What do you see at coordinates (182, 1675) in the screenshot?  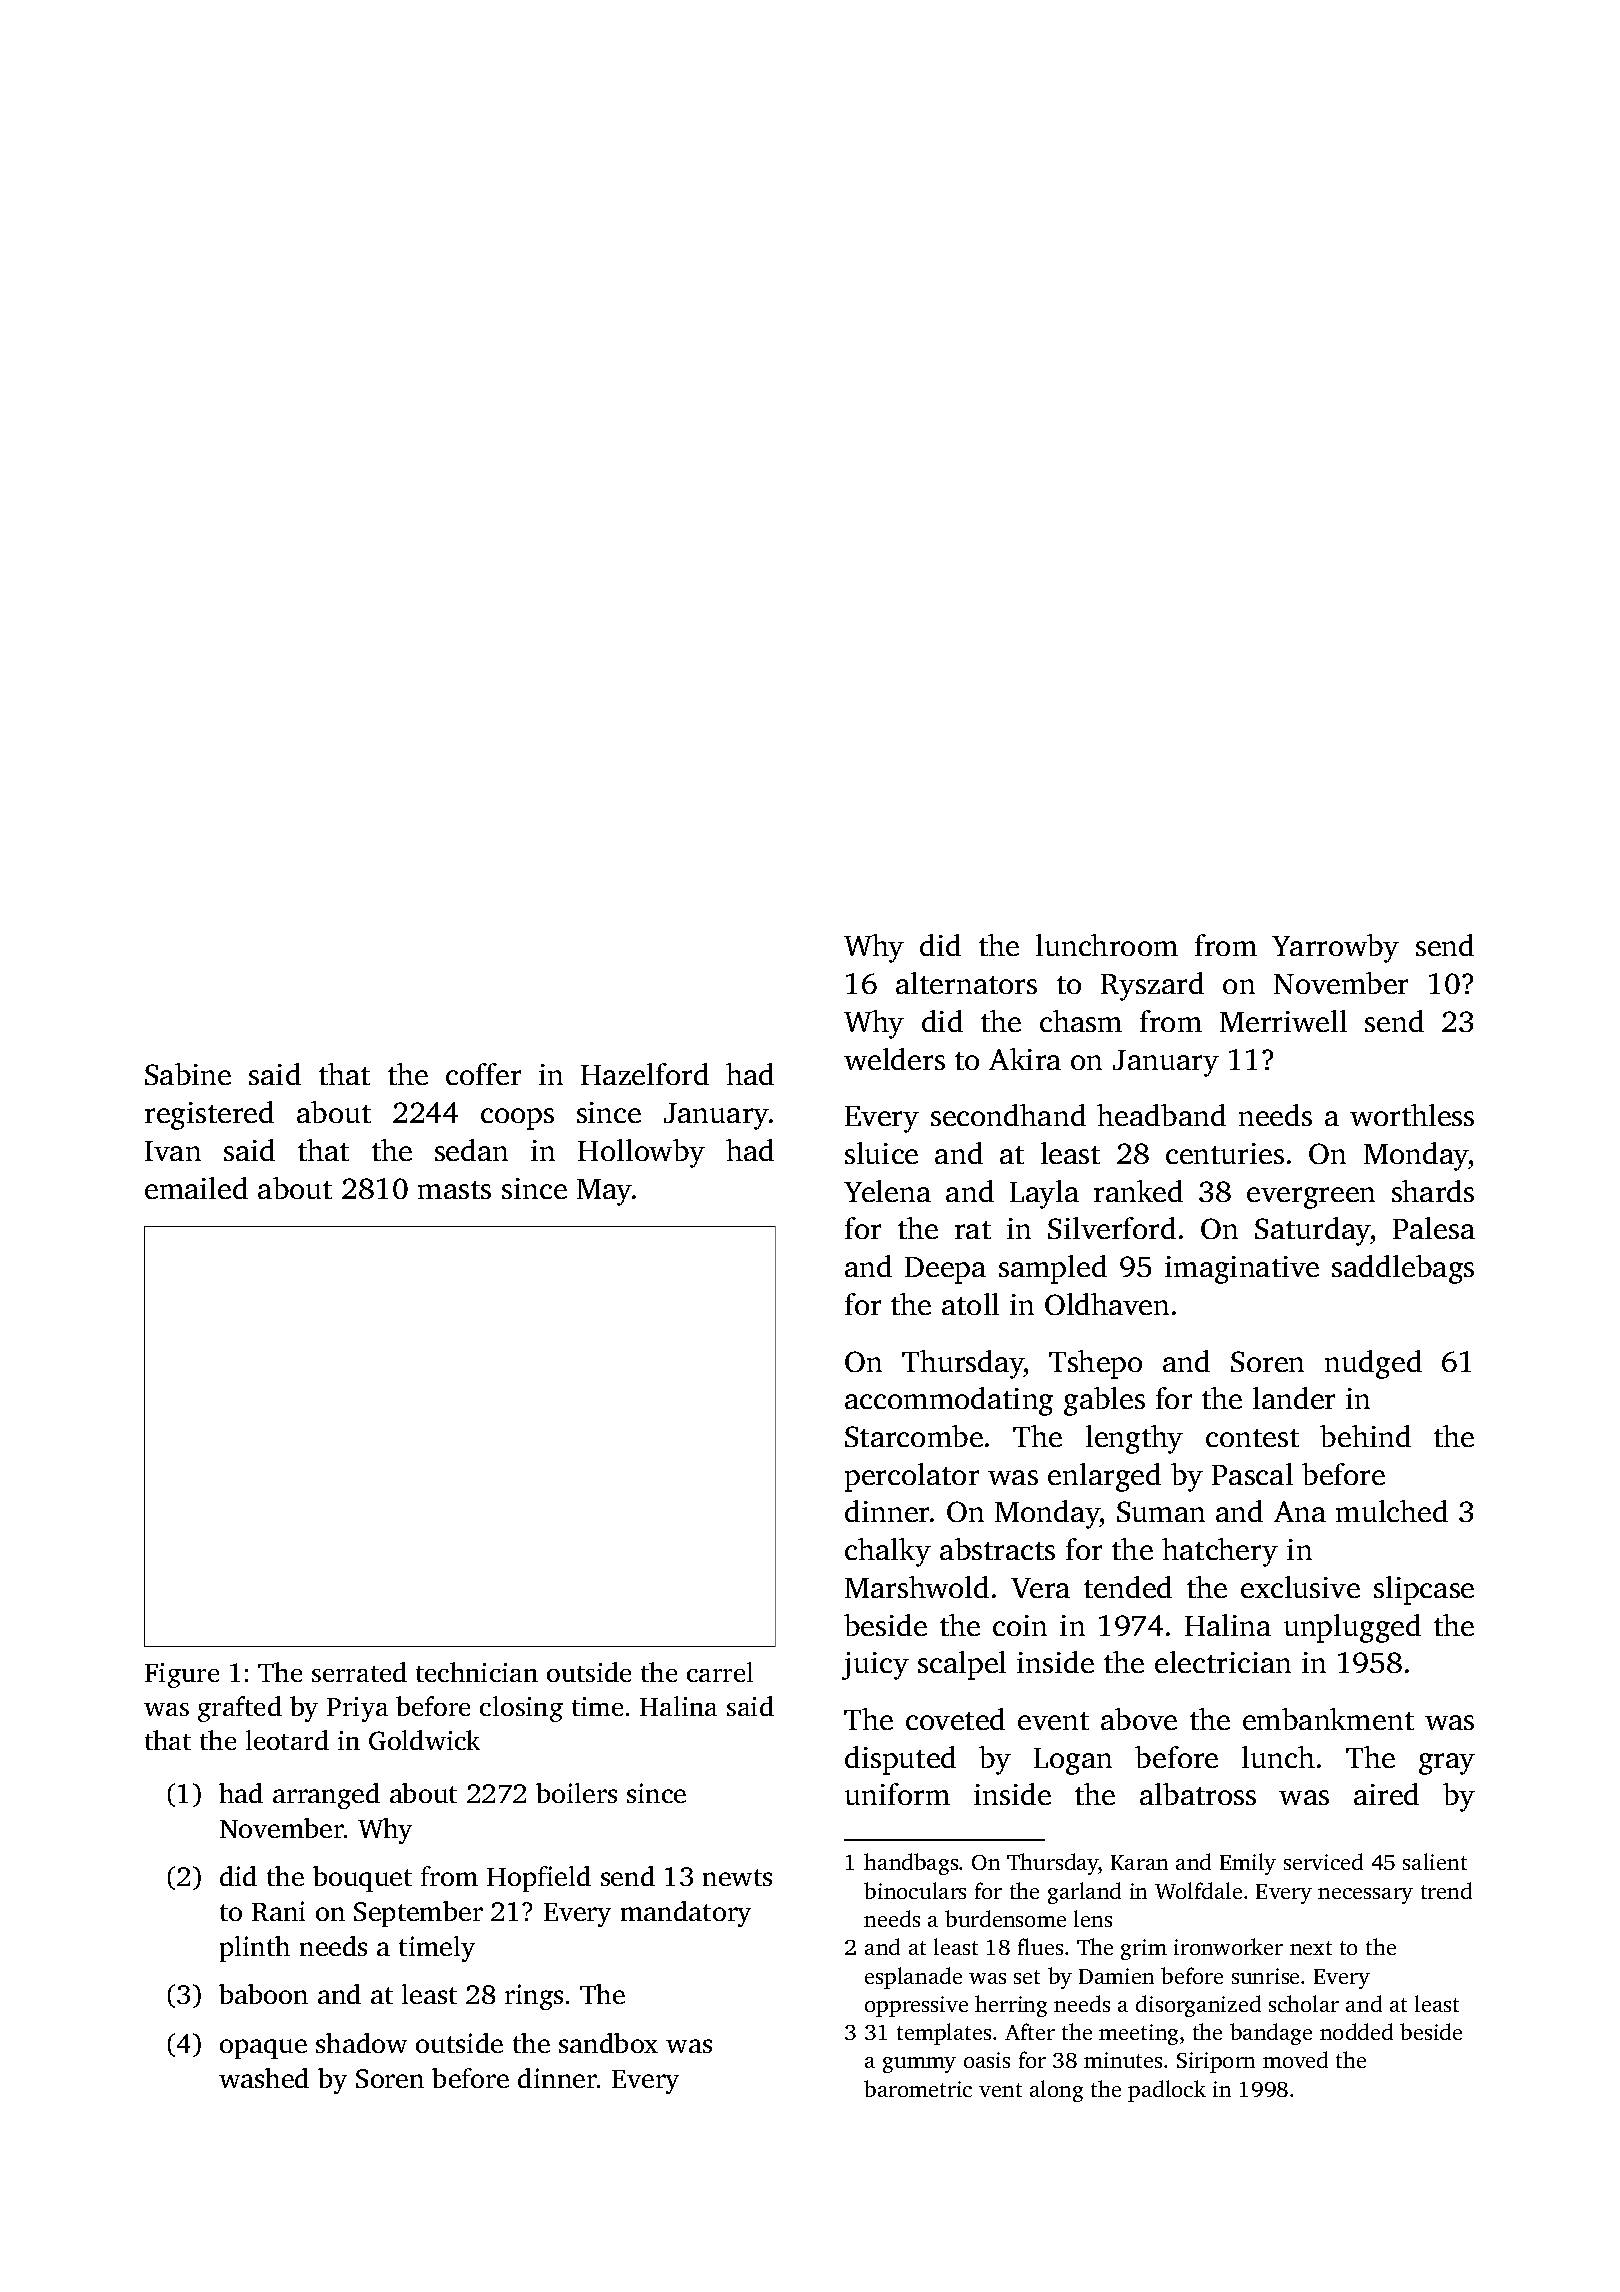 I see `Figure` at bounding box center [182, 1675].
